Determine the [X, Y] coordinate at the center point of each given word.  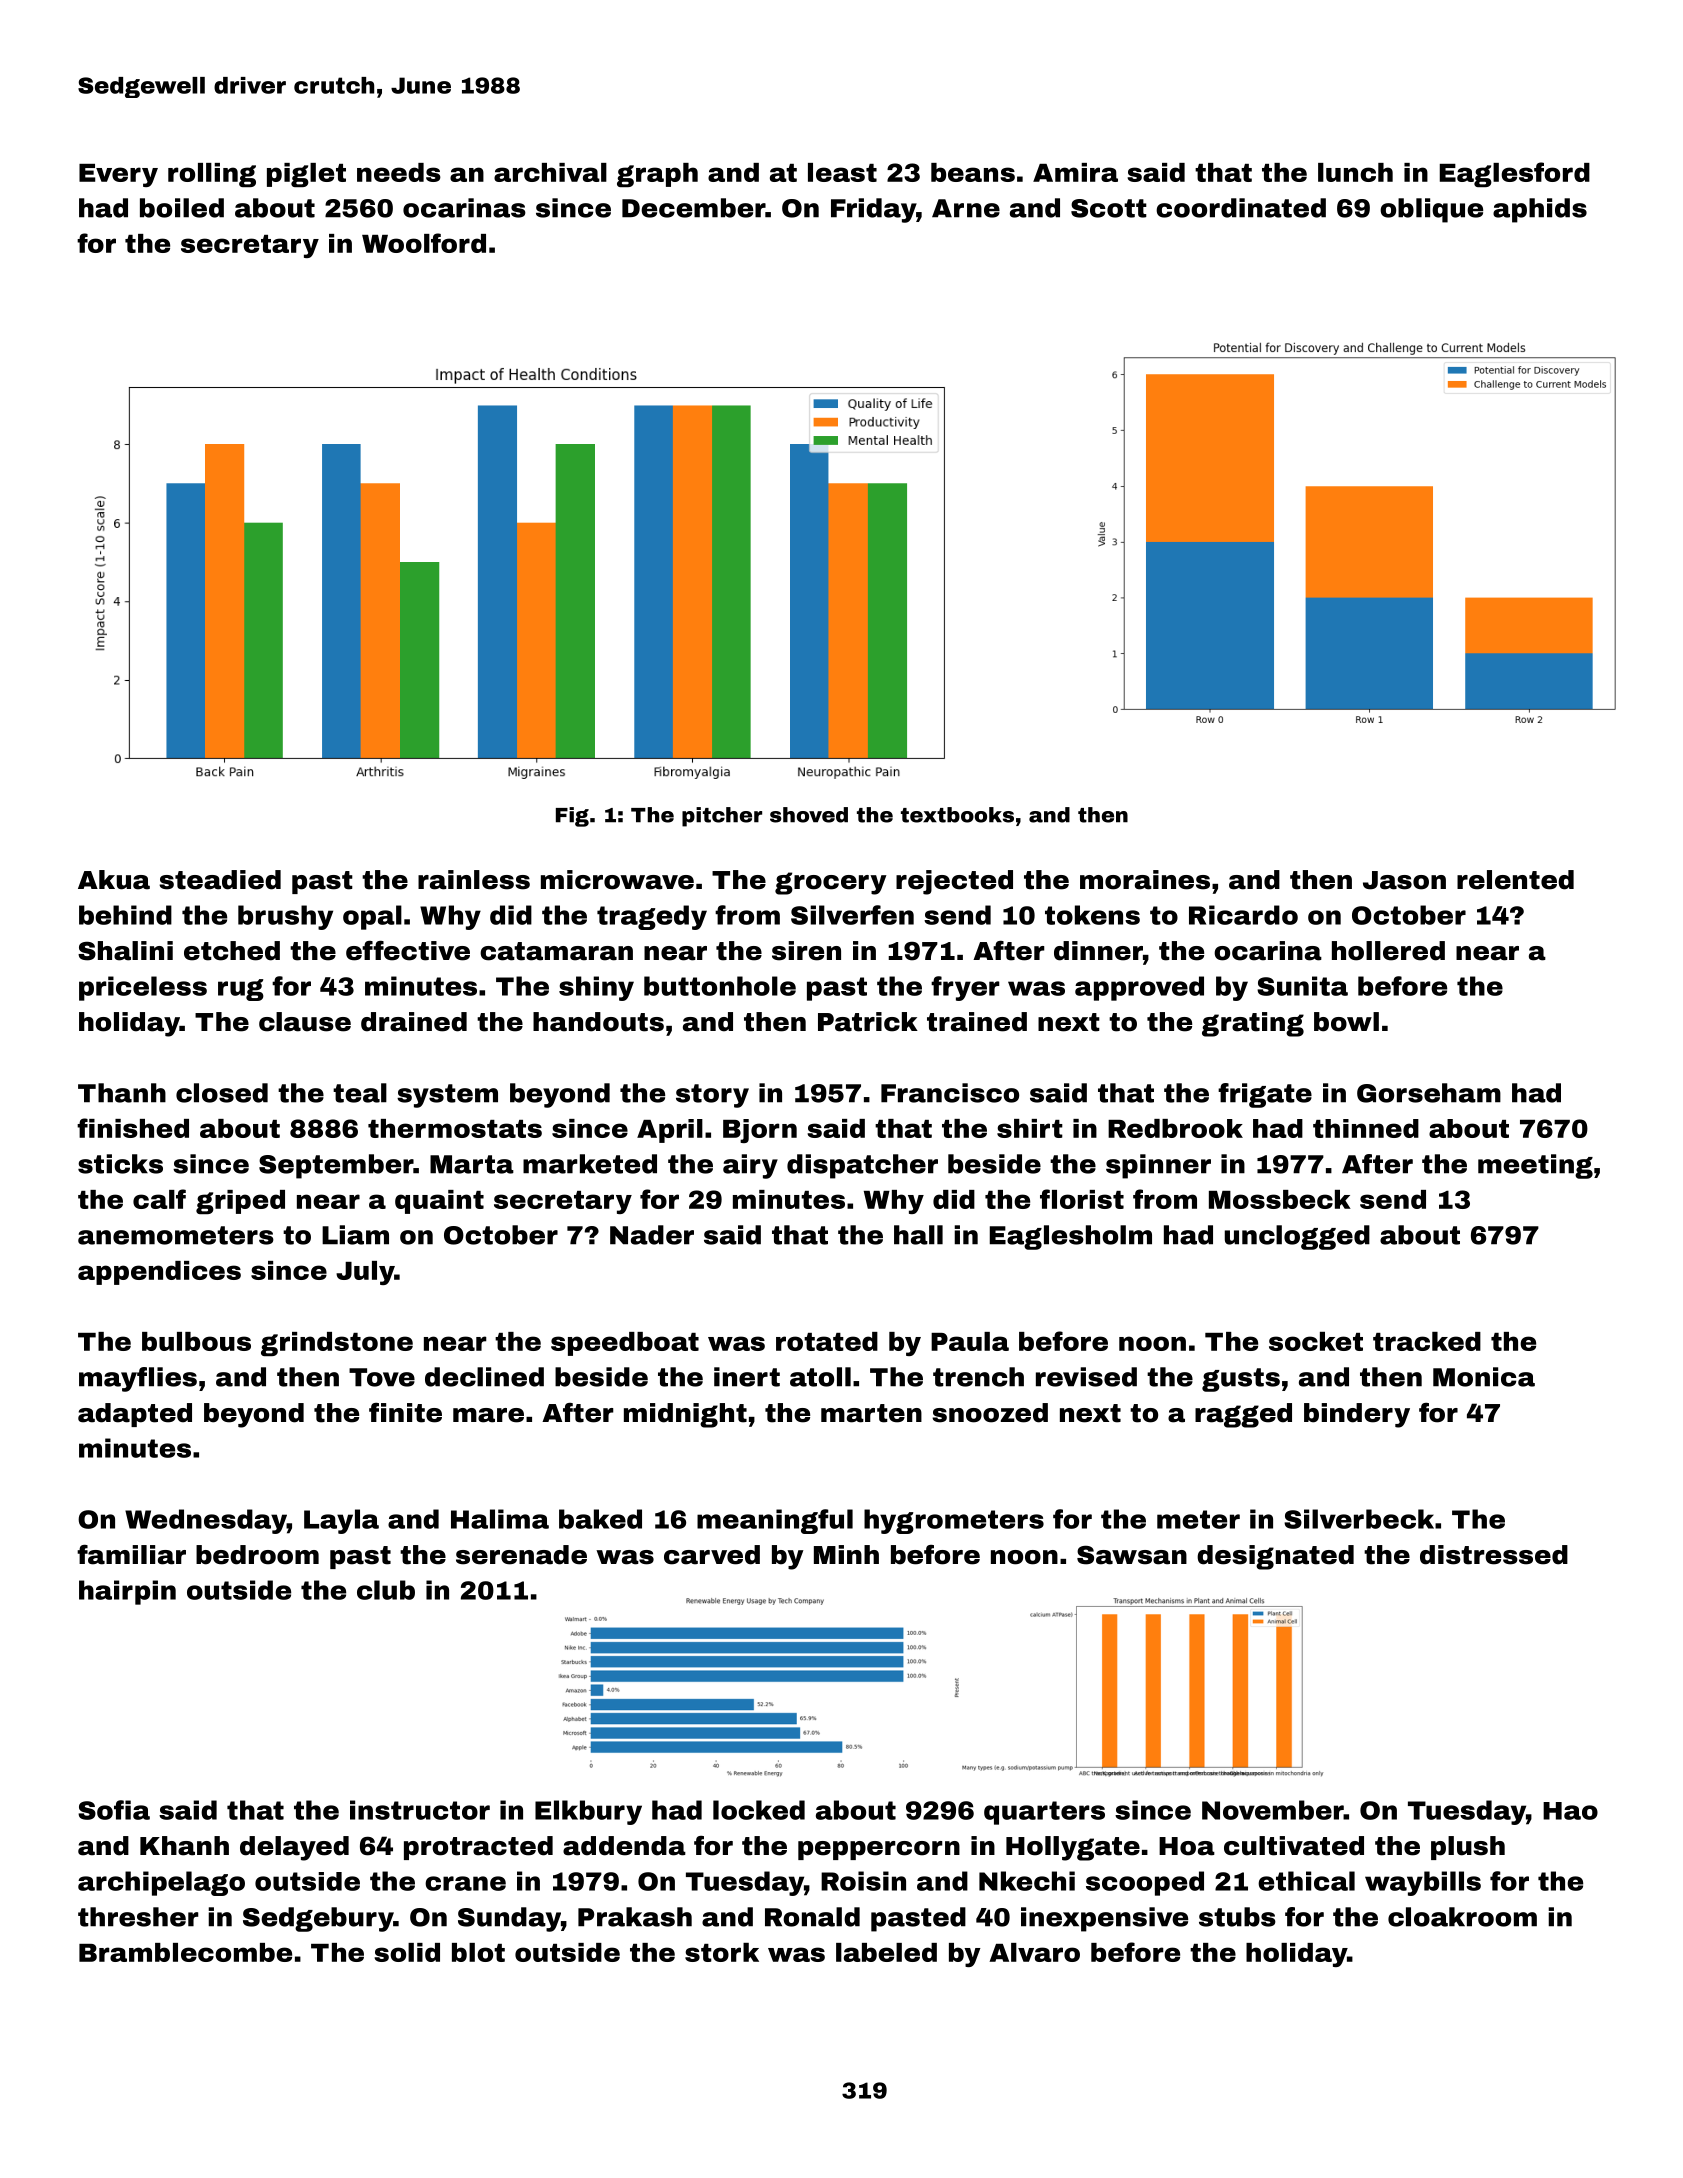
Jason [1404, 880]
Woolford [424, 243]
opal [372, 917]
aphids [1540, 210]
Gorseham [1429, 1093]
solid [407, 1952]
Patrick [868, 1022]
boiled [182, 208]
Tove [382, 1377]
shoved [809, 815]
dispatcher [862, 1166]
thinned [1366, 1128]
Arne [966, 208]
